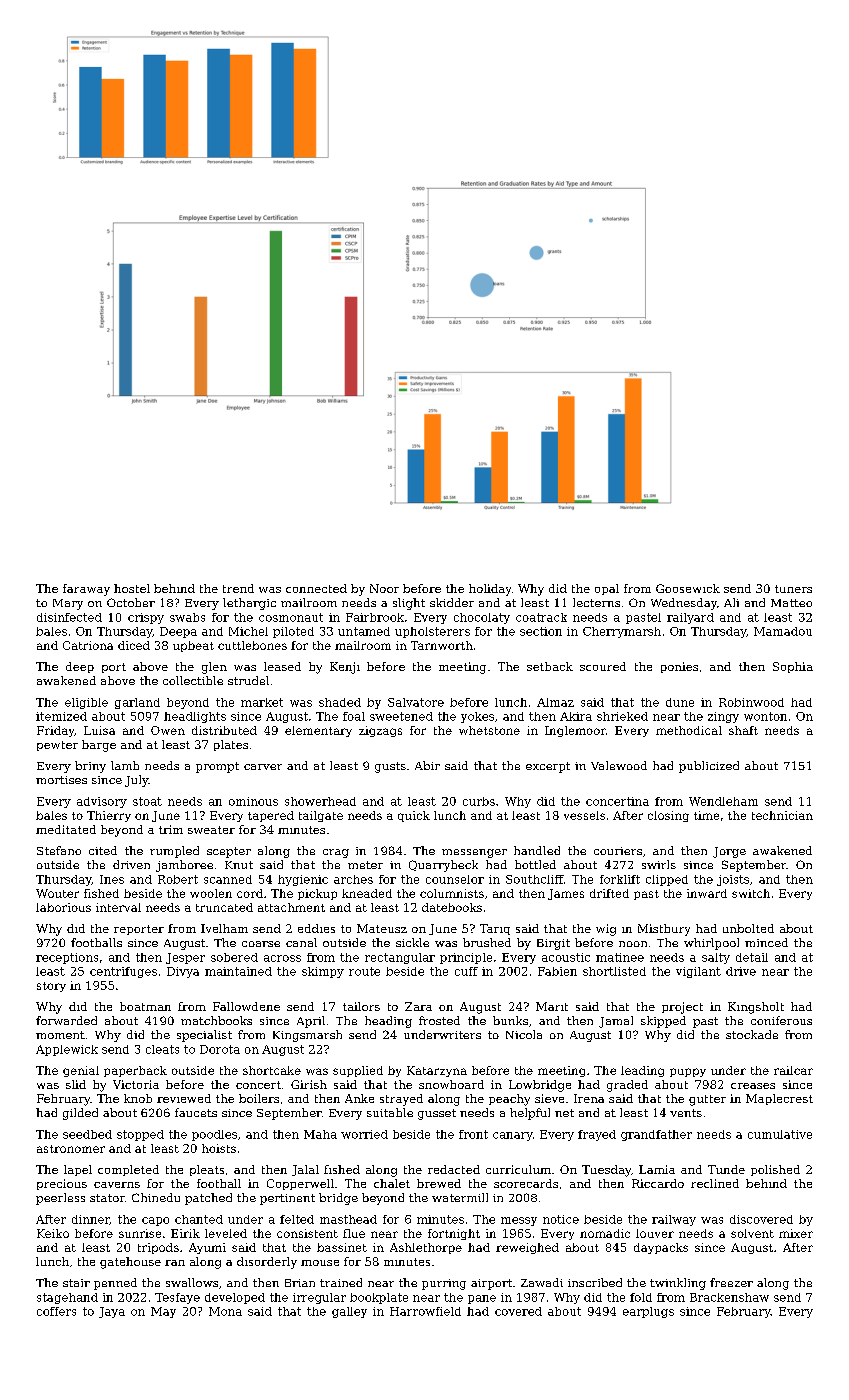 This screenshot has height=1400, width=849. What do you see at coordinates (401, 716) in the screenshot?
I see `sweetened` at bounding box center [401, 716].
